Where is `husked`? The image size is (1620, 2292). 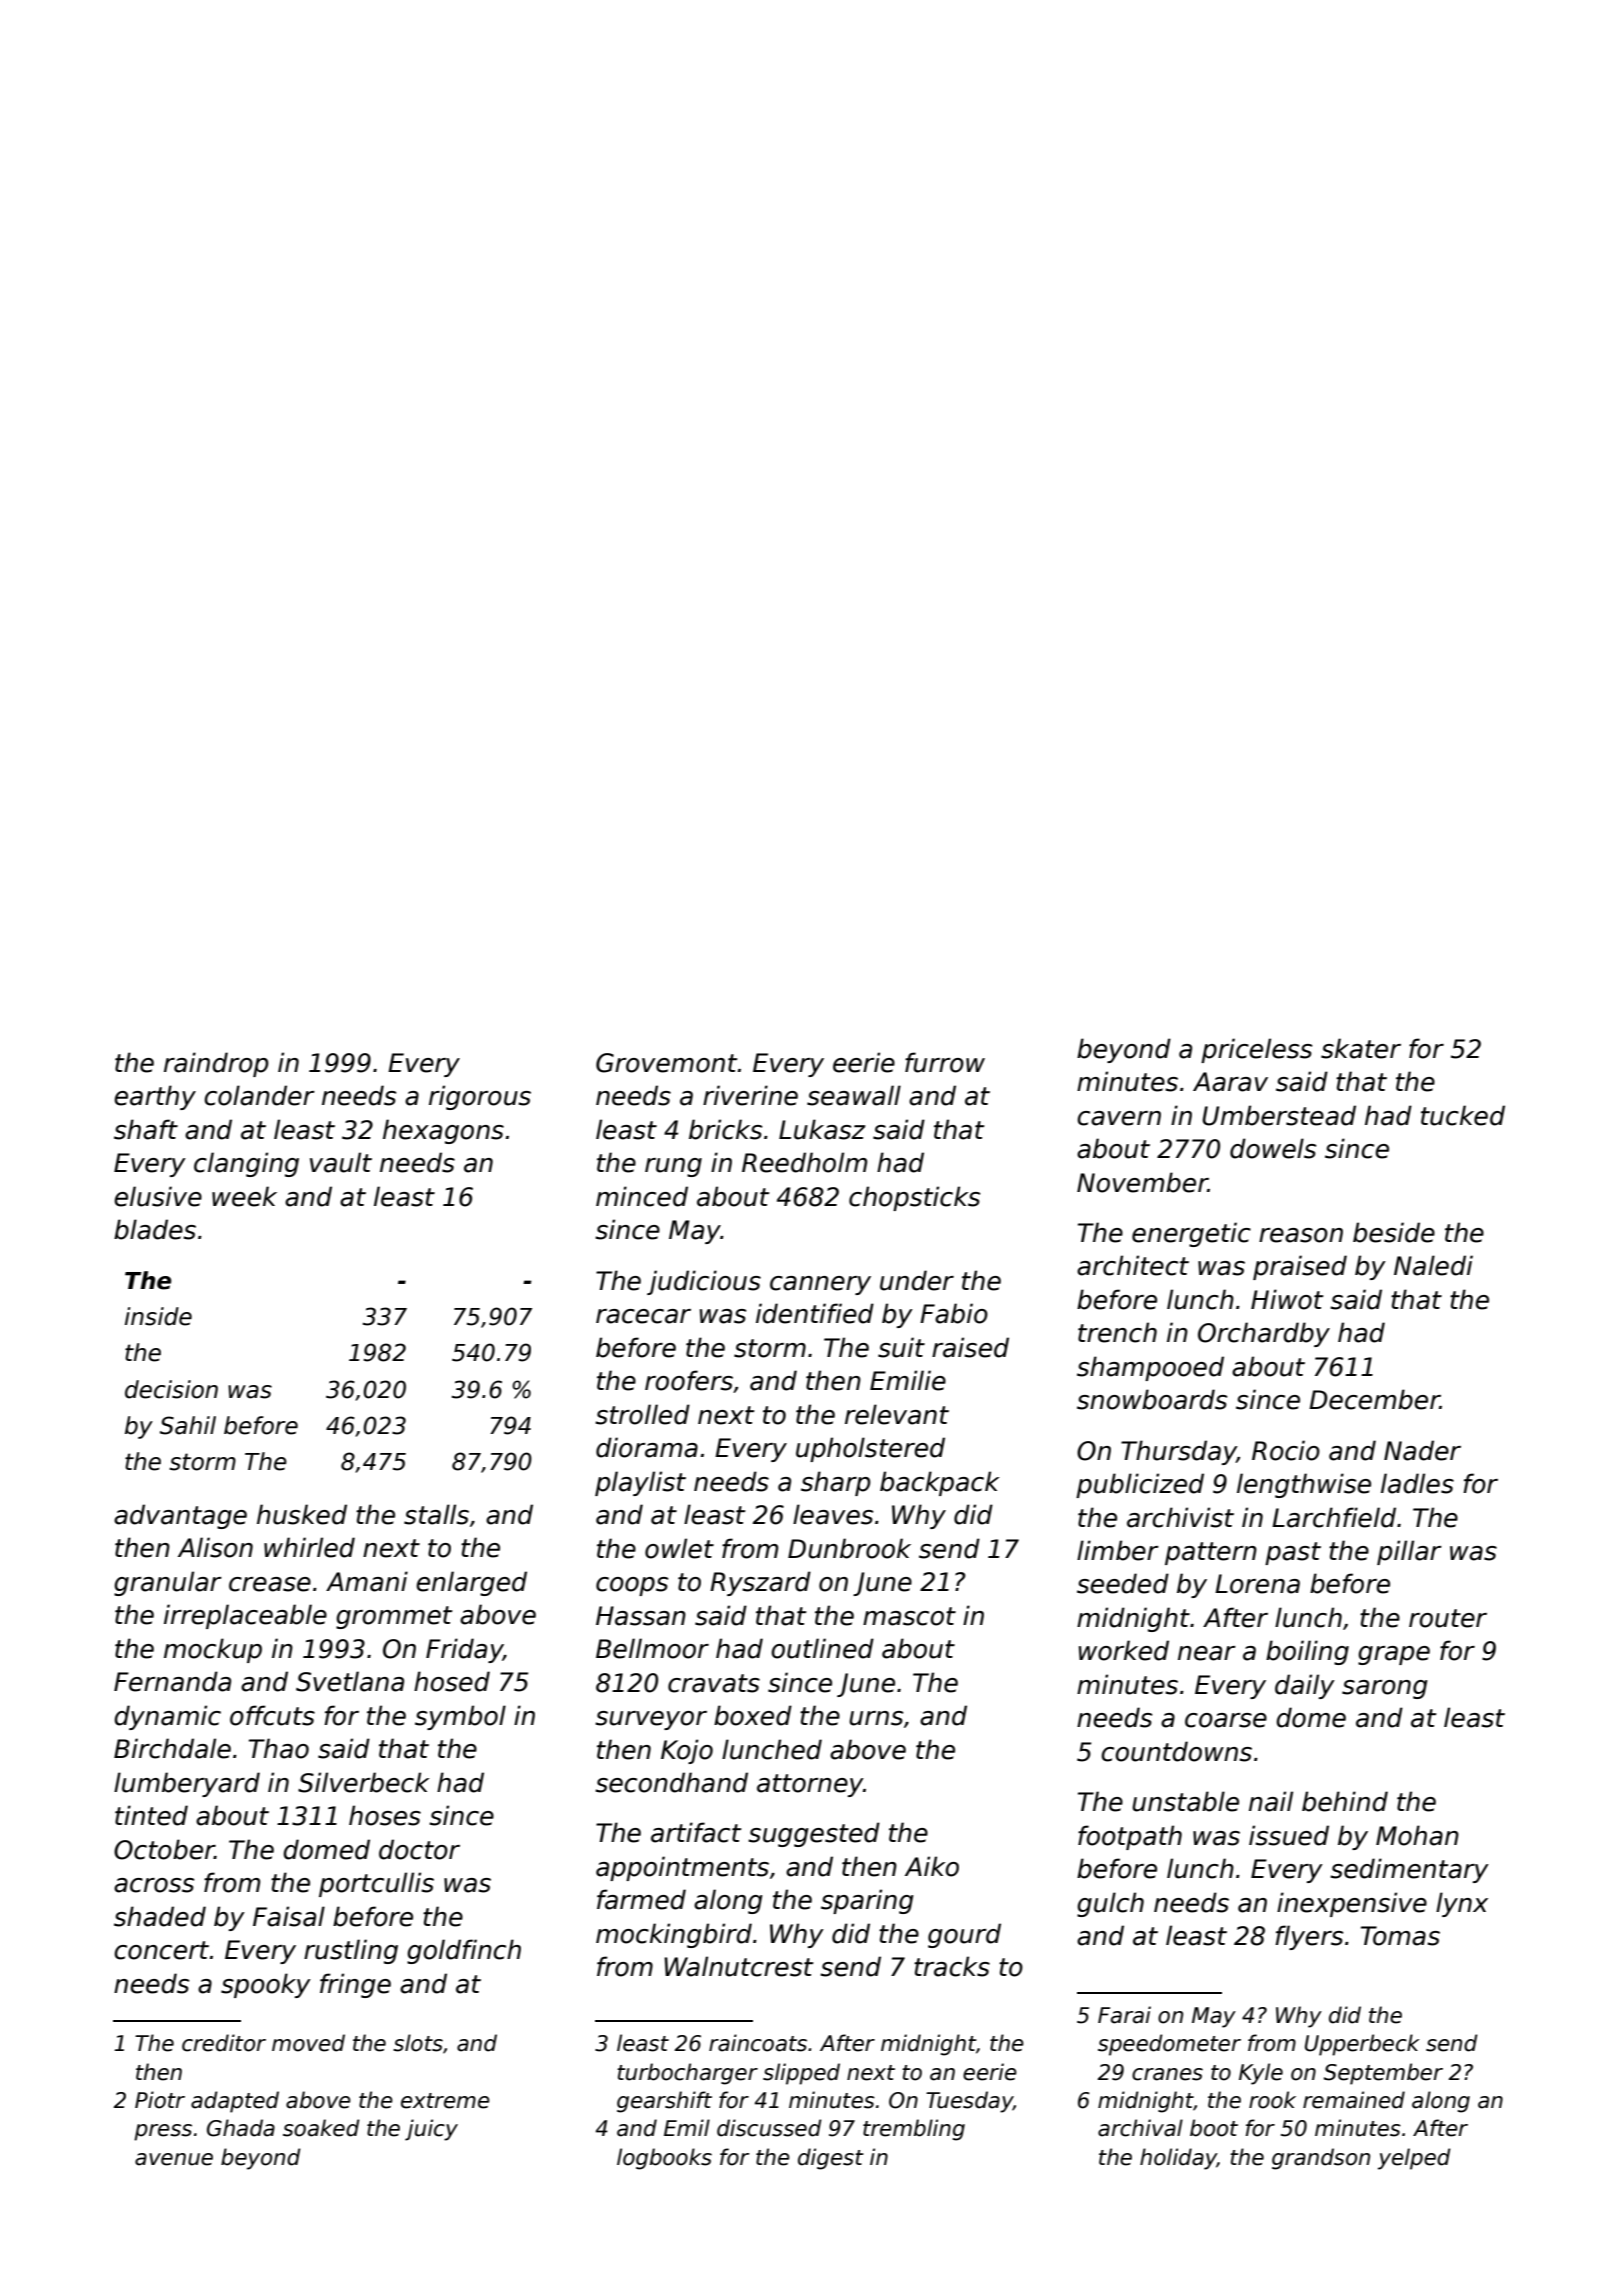
husked is located at coordinates (302, 1514).
